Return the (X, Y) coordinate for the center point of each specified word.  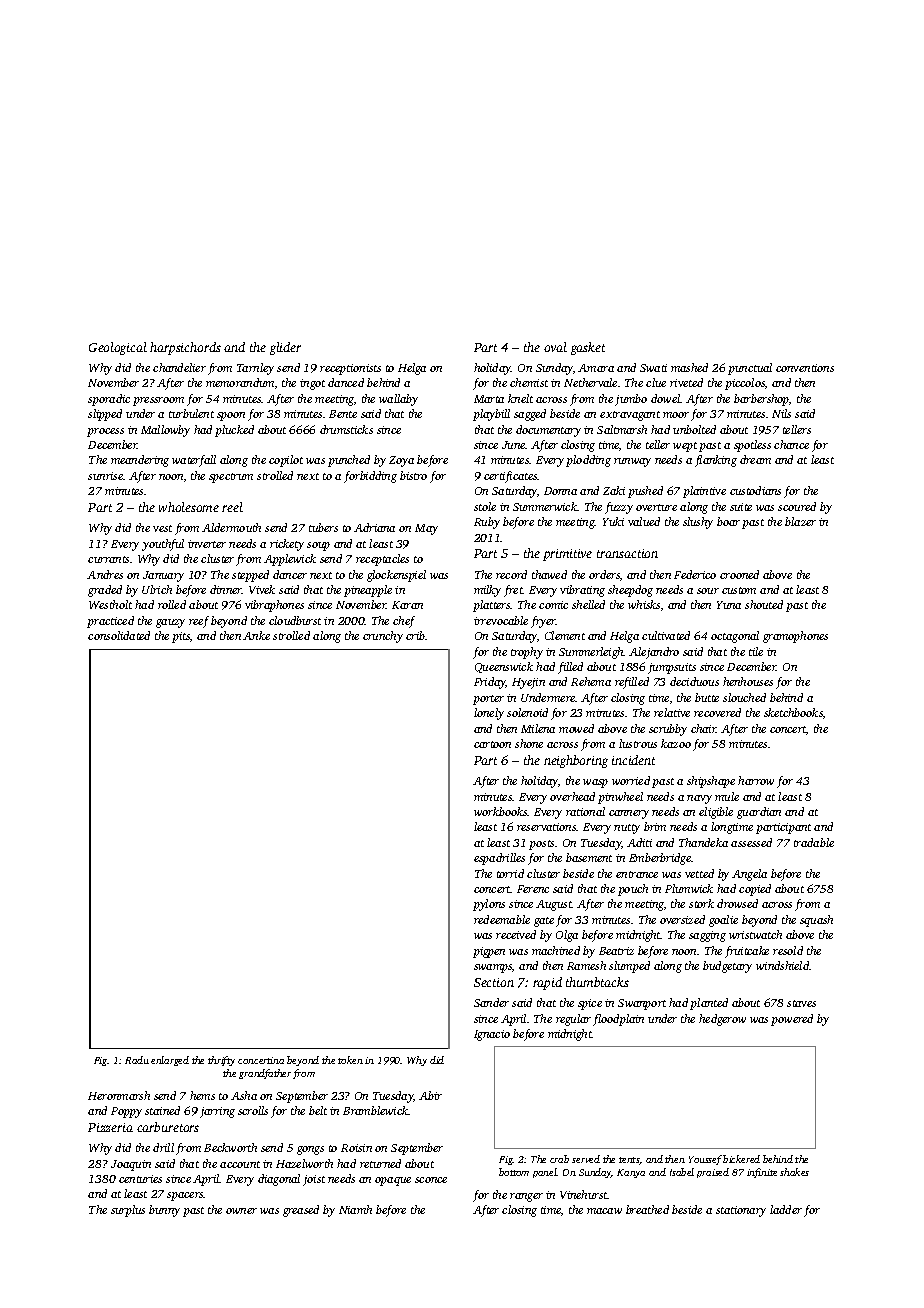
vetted (699, 873)
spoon (231, 416)
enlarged (170, 1061)
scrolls (253, 1110)
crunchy (383, 637)
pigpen (489, 952)
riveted (686, 382)
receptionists (350, 369)
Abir (430, 1095)
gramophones (795, 637)
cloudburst (295, 620)
